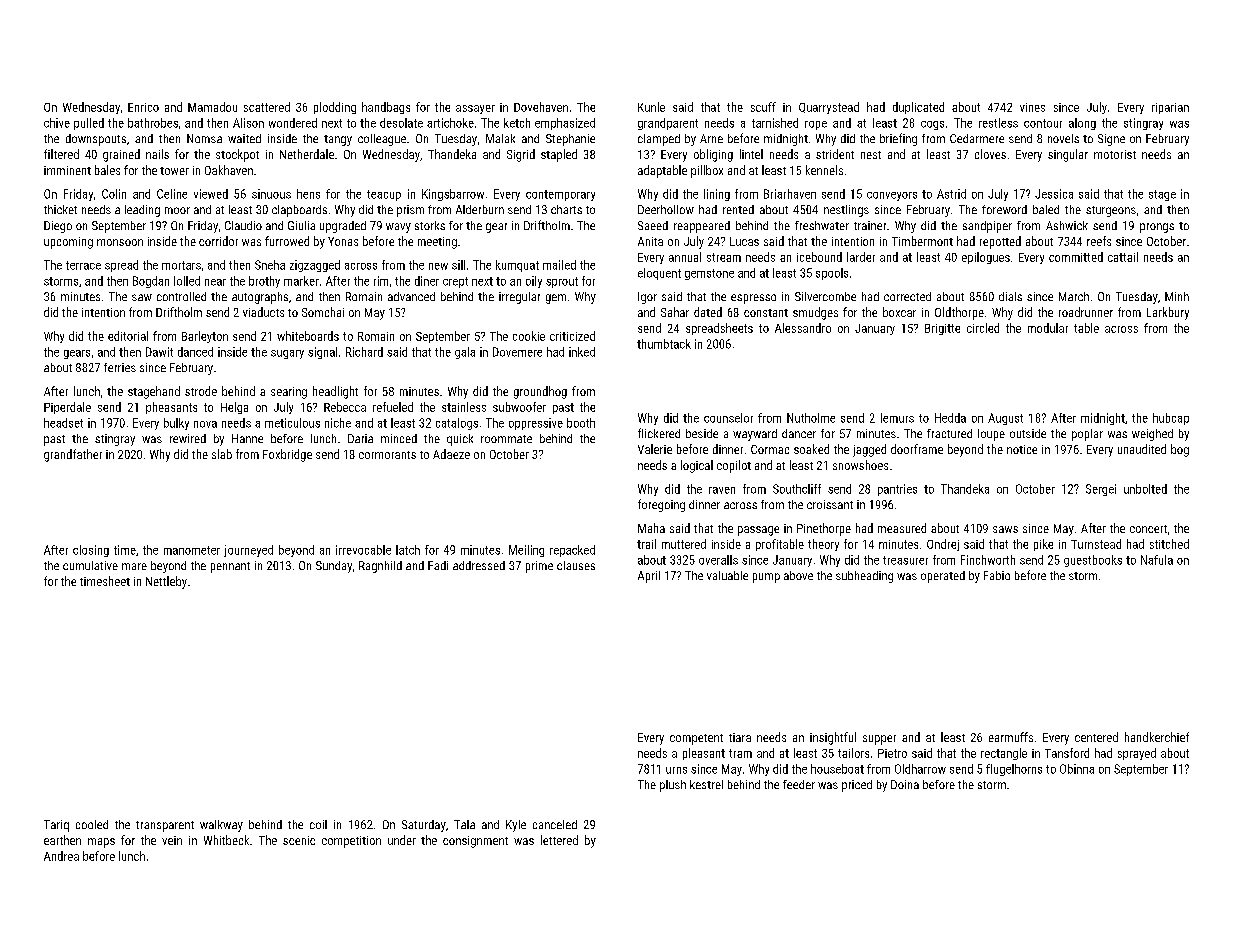 This page has width=1233, height=952. What do you see at coordinates (166, 582) in the page?
I see `Nettleby` at bounding box center [166, 582].
